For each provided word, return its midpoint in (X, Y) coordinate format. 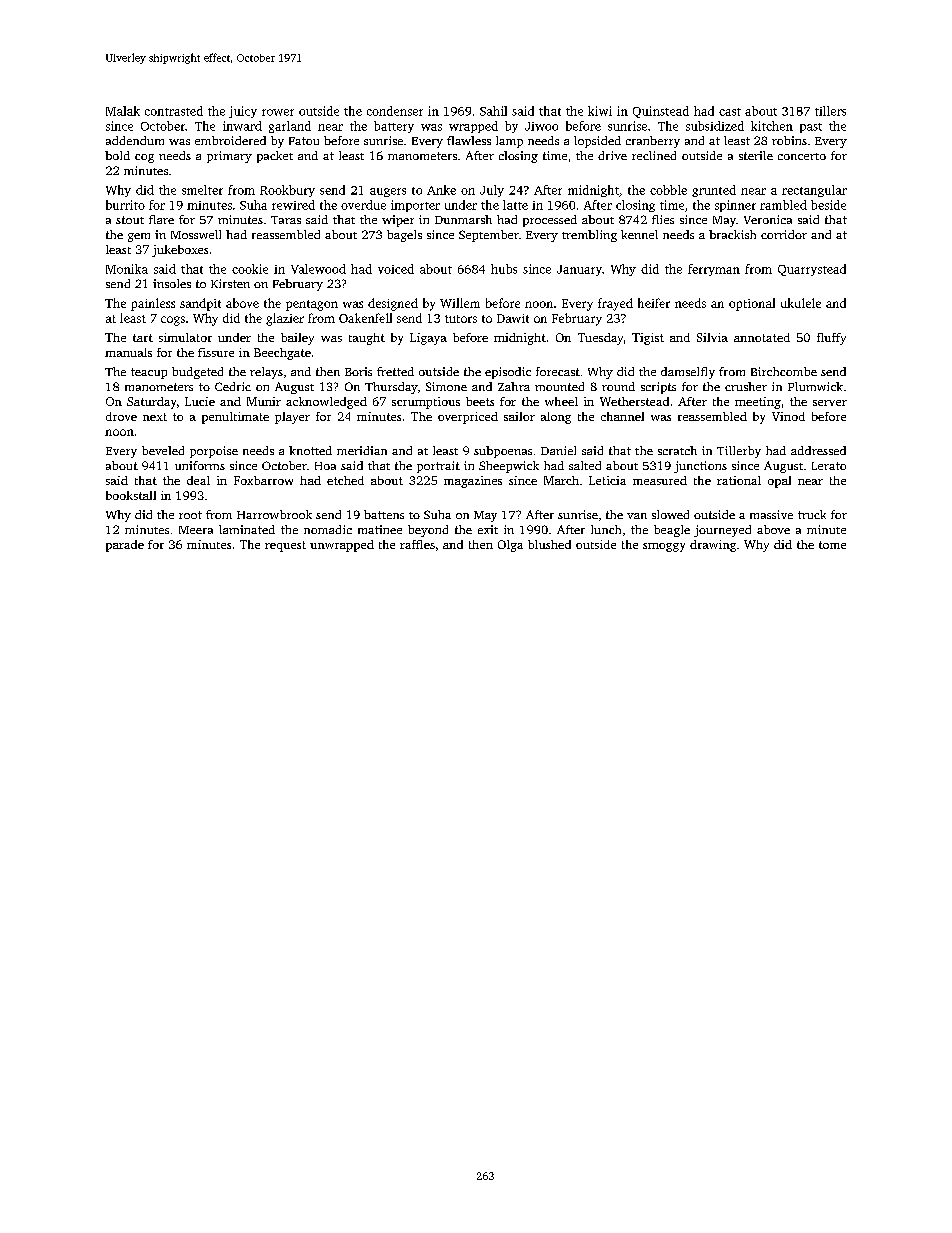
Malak (123, 111)
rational (739, 480)
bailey (297, 339)
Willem (460, 303)
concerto (802, 156)
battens (384, 514)
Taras (286, 220)
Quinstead (661, 112)
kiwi (600, 111)
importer (415, 206)
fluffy (831, 339)
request (285, 546)
